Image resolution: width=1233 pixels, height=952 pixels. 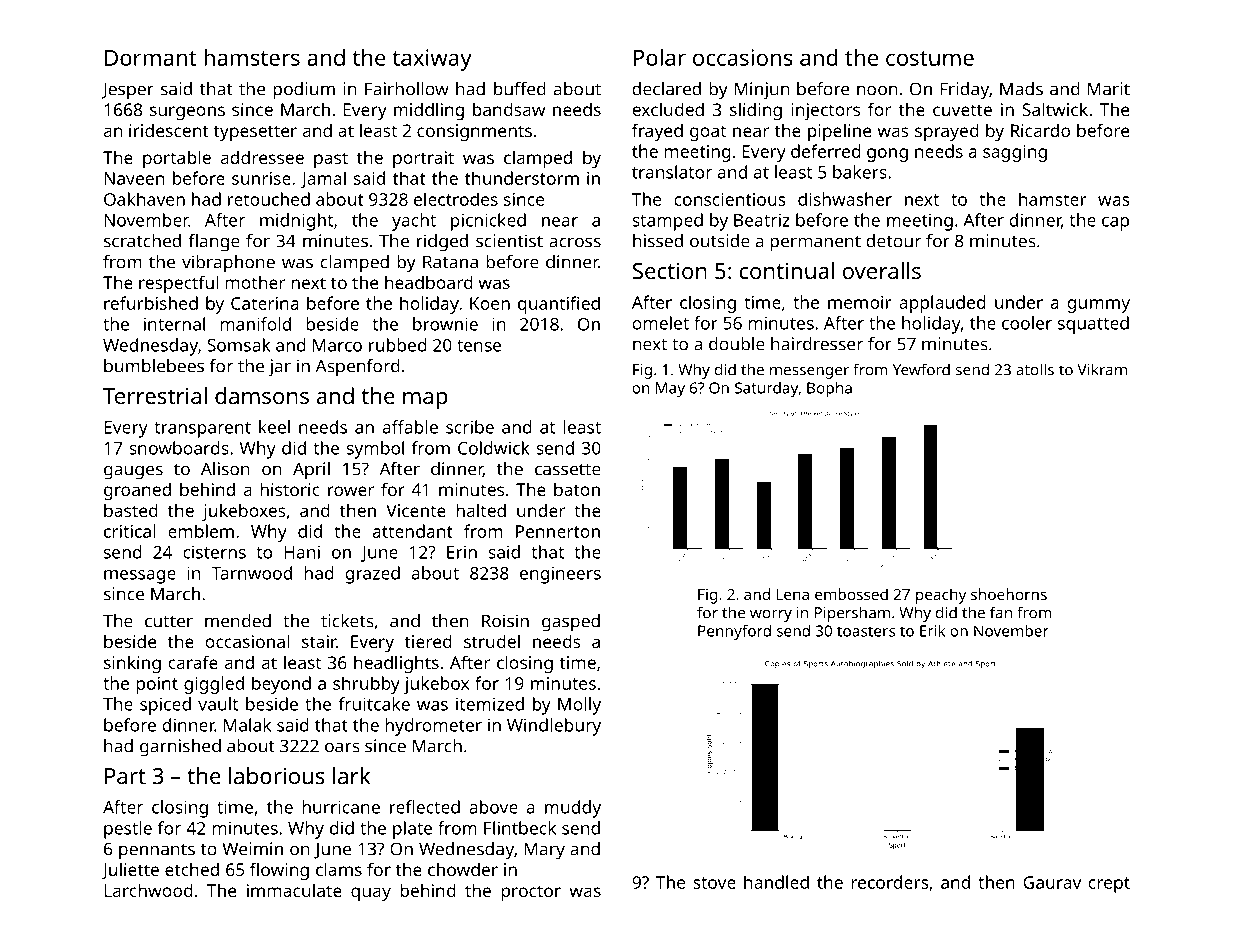 I want to click on attendant, so click(x=413, y=531).
